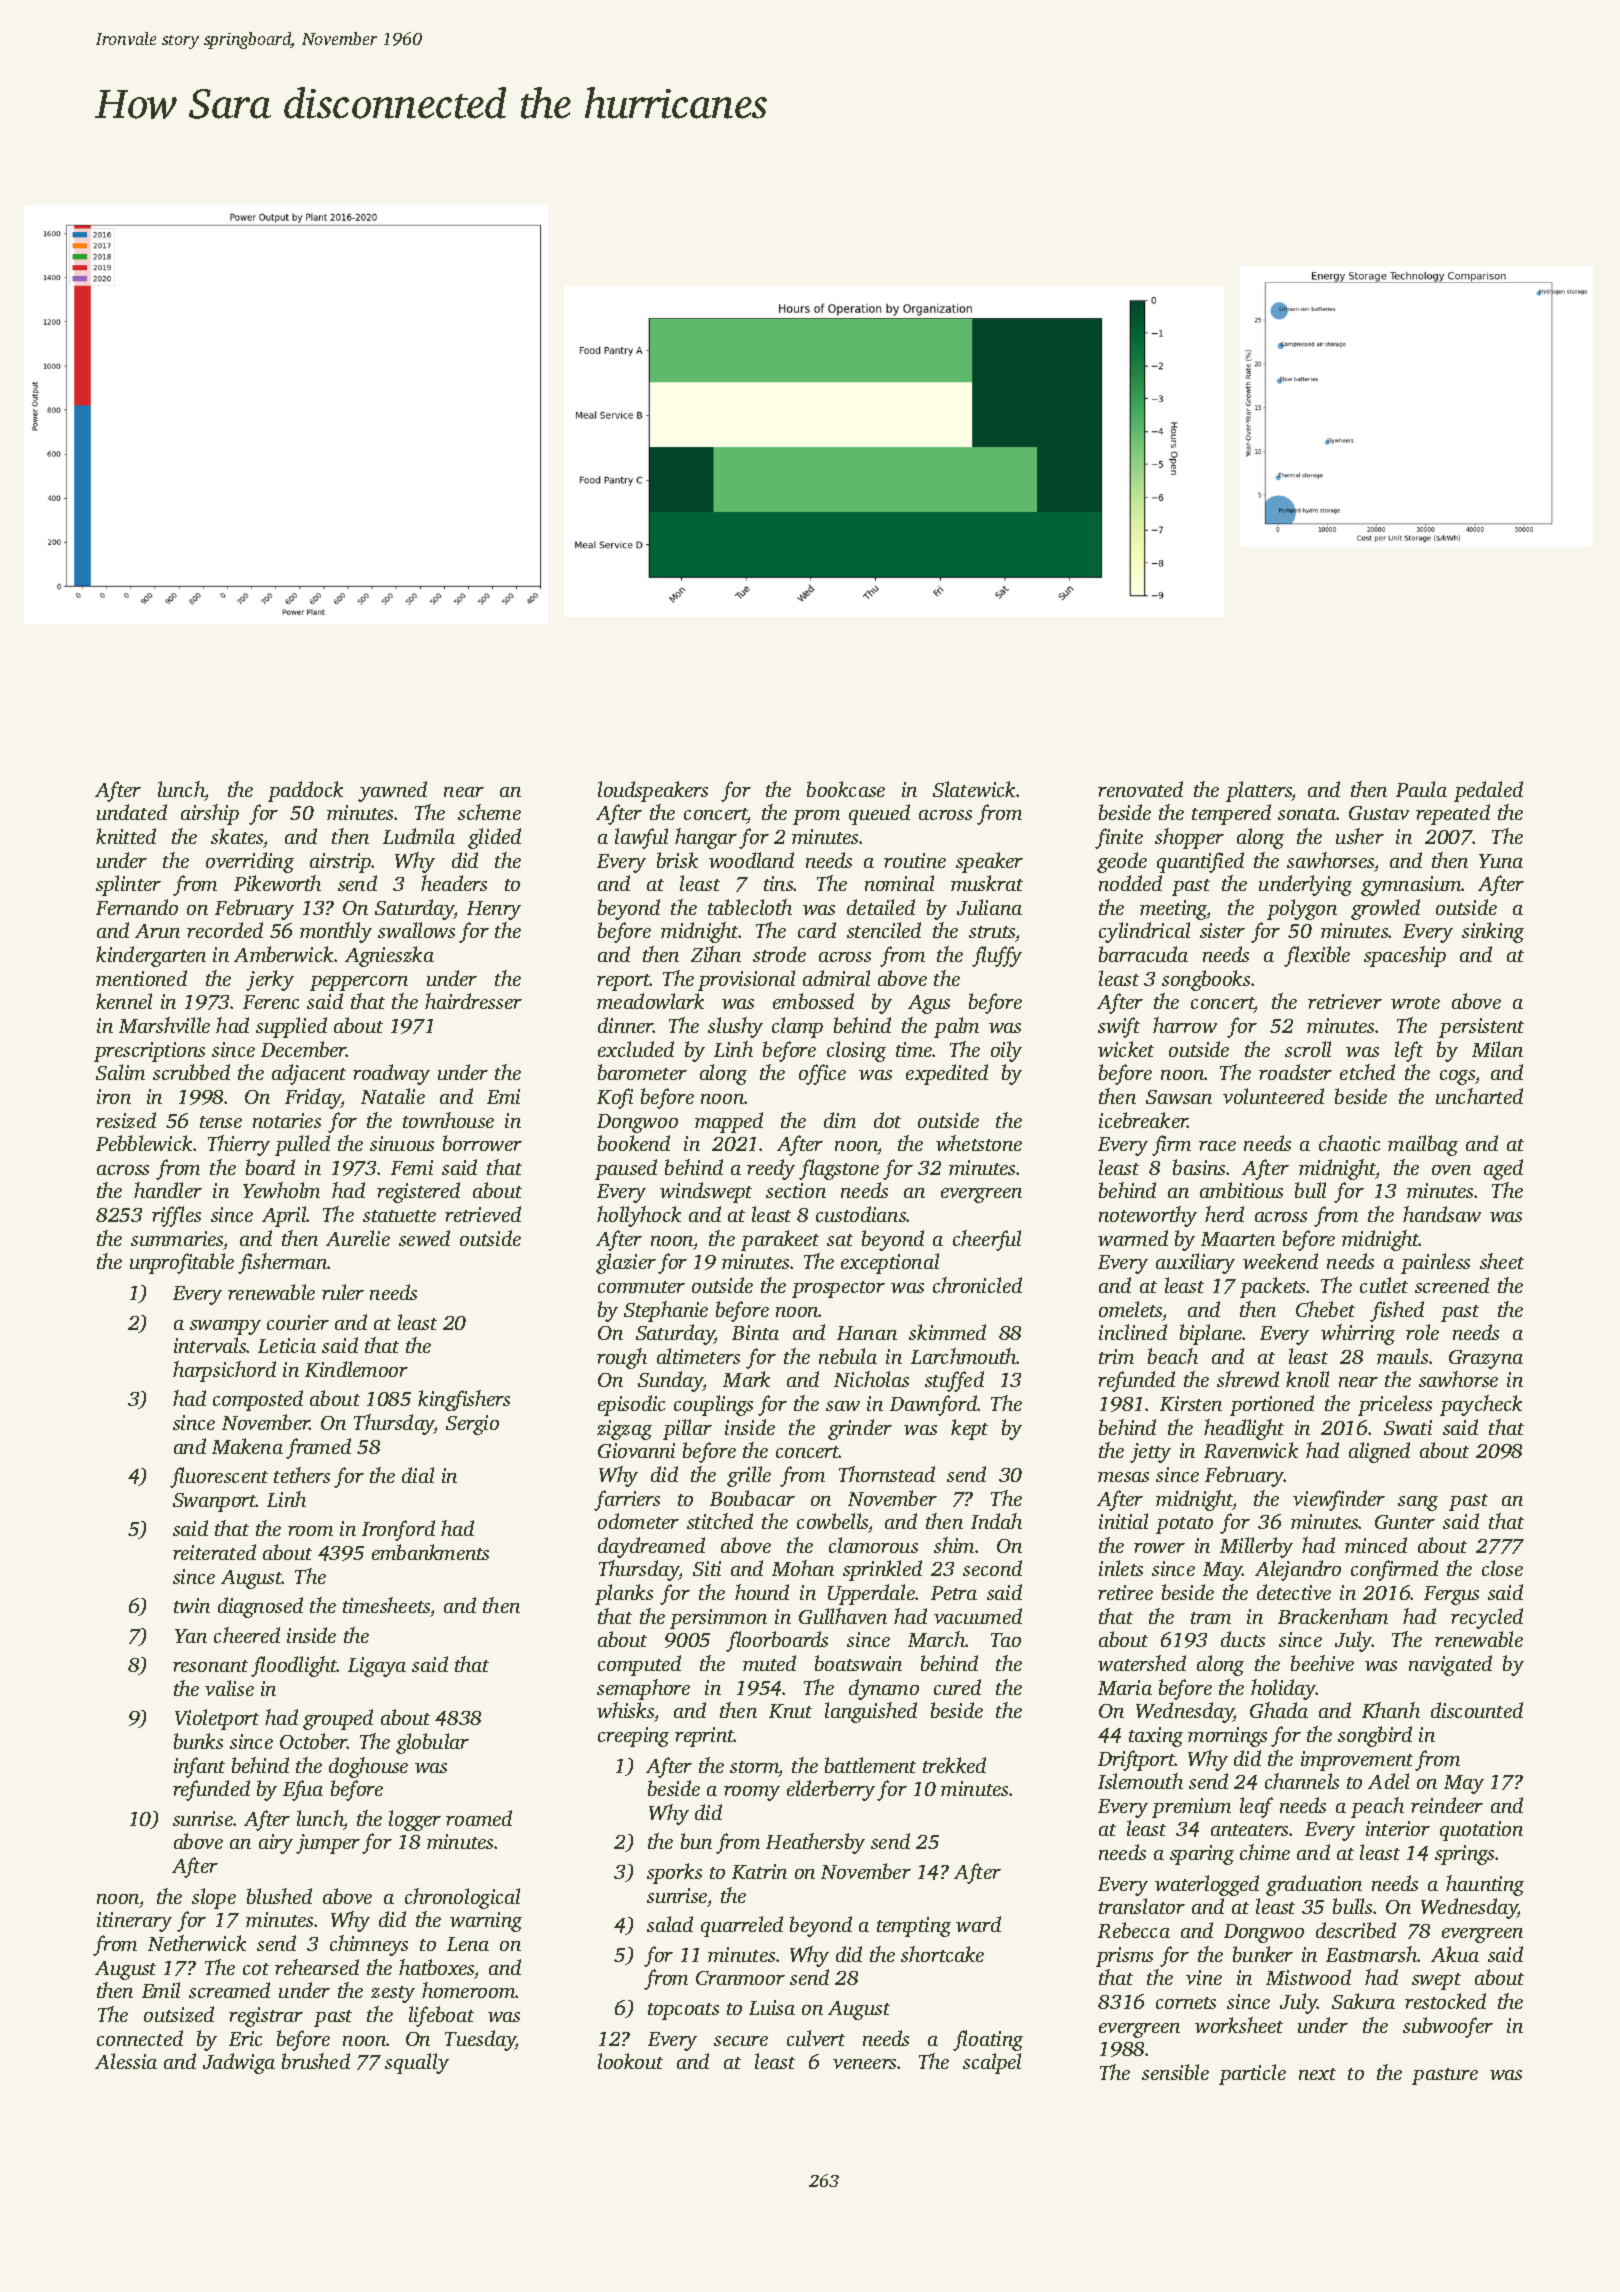 The width and height of the screenshot is (1620, 2292). What do you see at coordinates (1384, 1285) in the screenshot?
I see `cutlet` at bounding box center [1384, 1285].
